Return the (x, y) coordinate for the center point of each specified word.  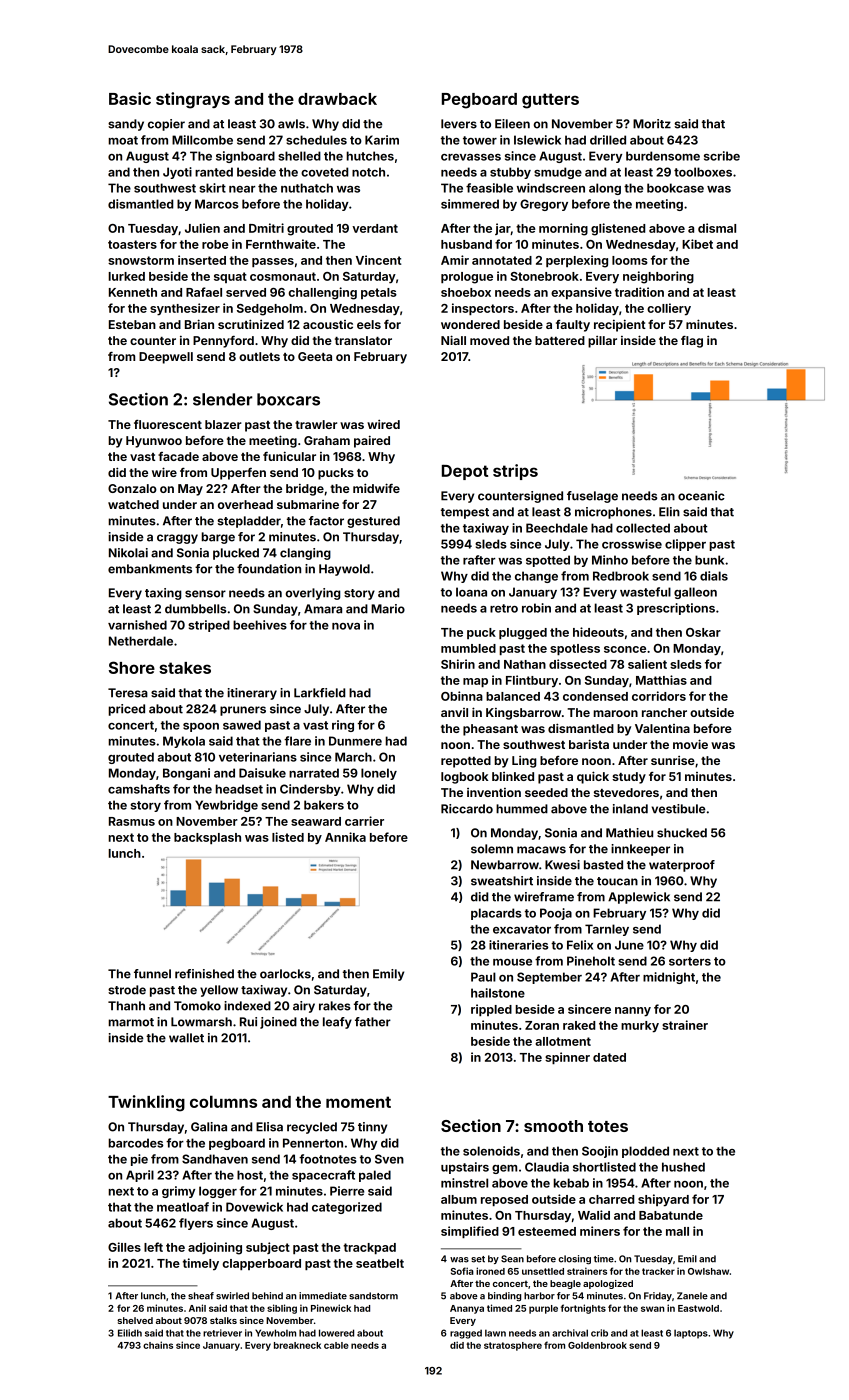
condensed (595, 696)
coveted (324, 172)
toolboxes (703, 172)
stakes (185, 668)
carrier (364, 821)
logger (218, 1192)
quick (593, 777)
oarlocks (285, 974)
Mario (388, 609)
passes (273, 262)
